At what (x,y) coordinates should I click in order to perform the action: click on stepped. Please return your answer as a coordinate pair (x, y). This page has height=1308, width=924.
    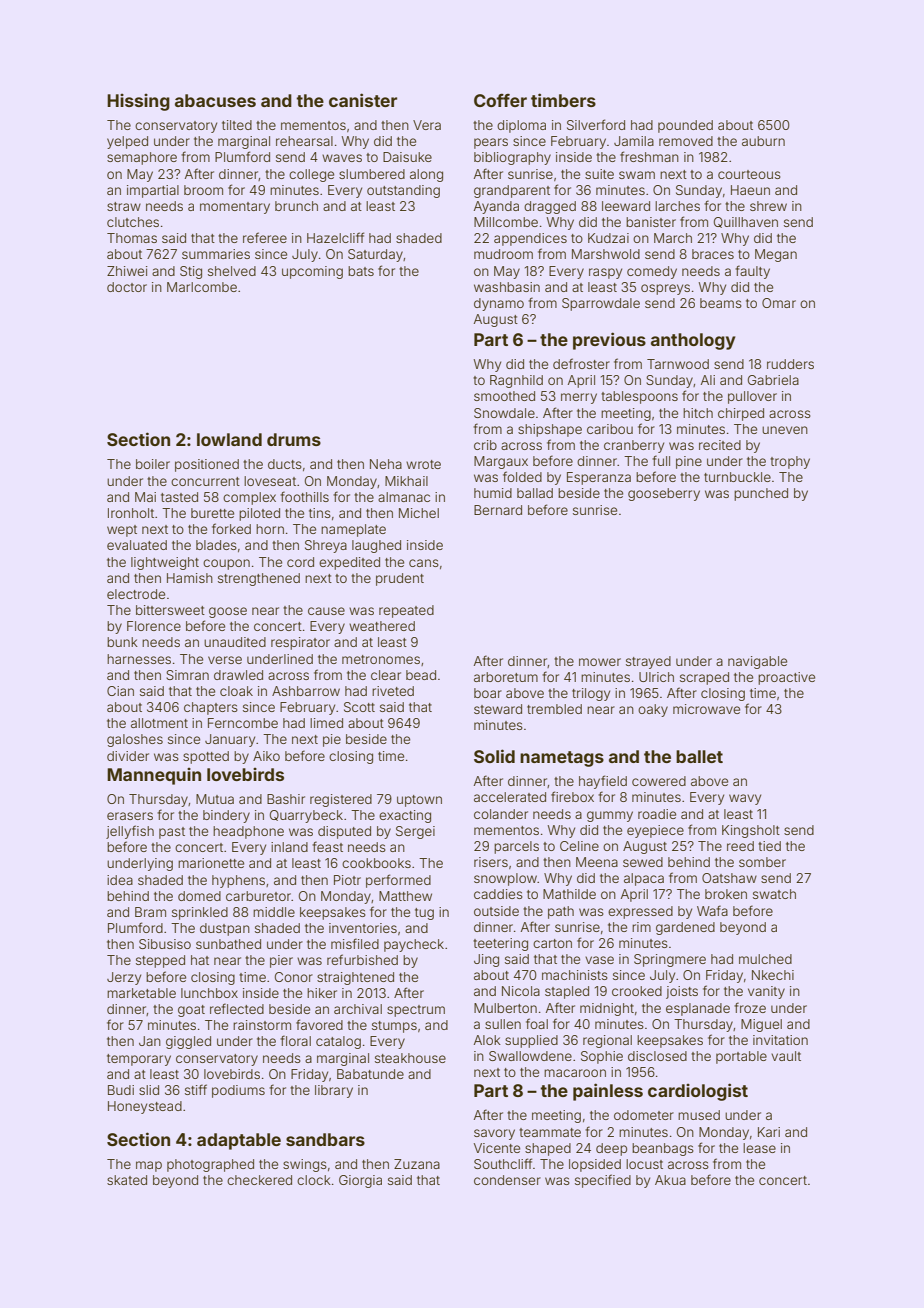
    Looking at the image, I should click on (160, 961).
